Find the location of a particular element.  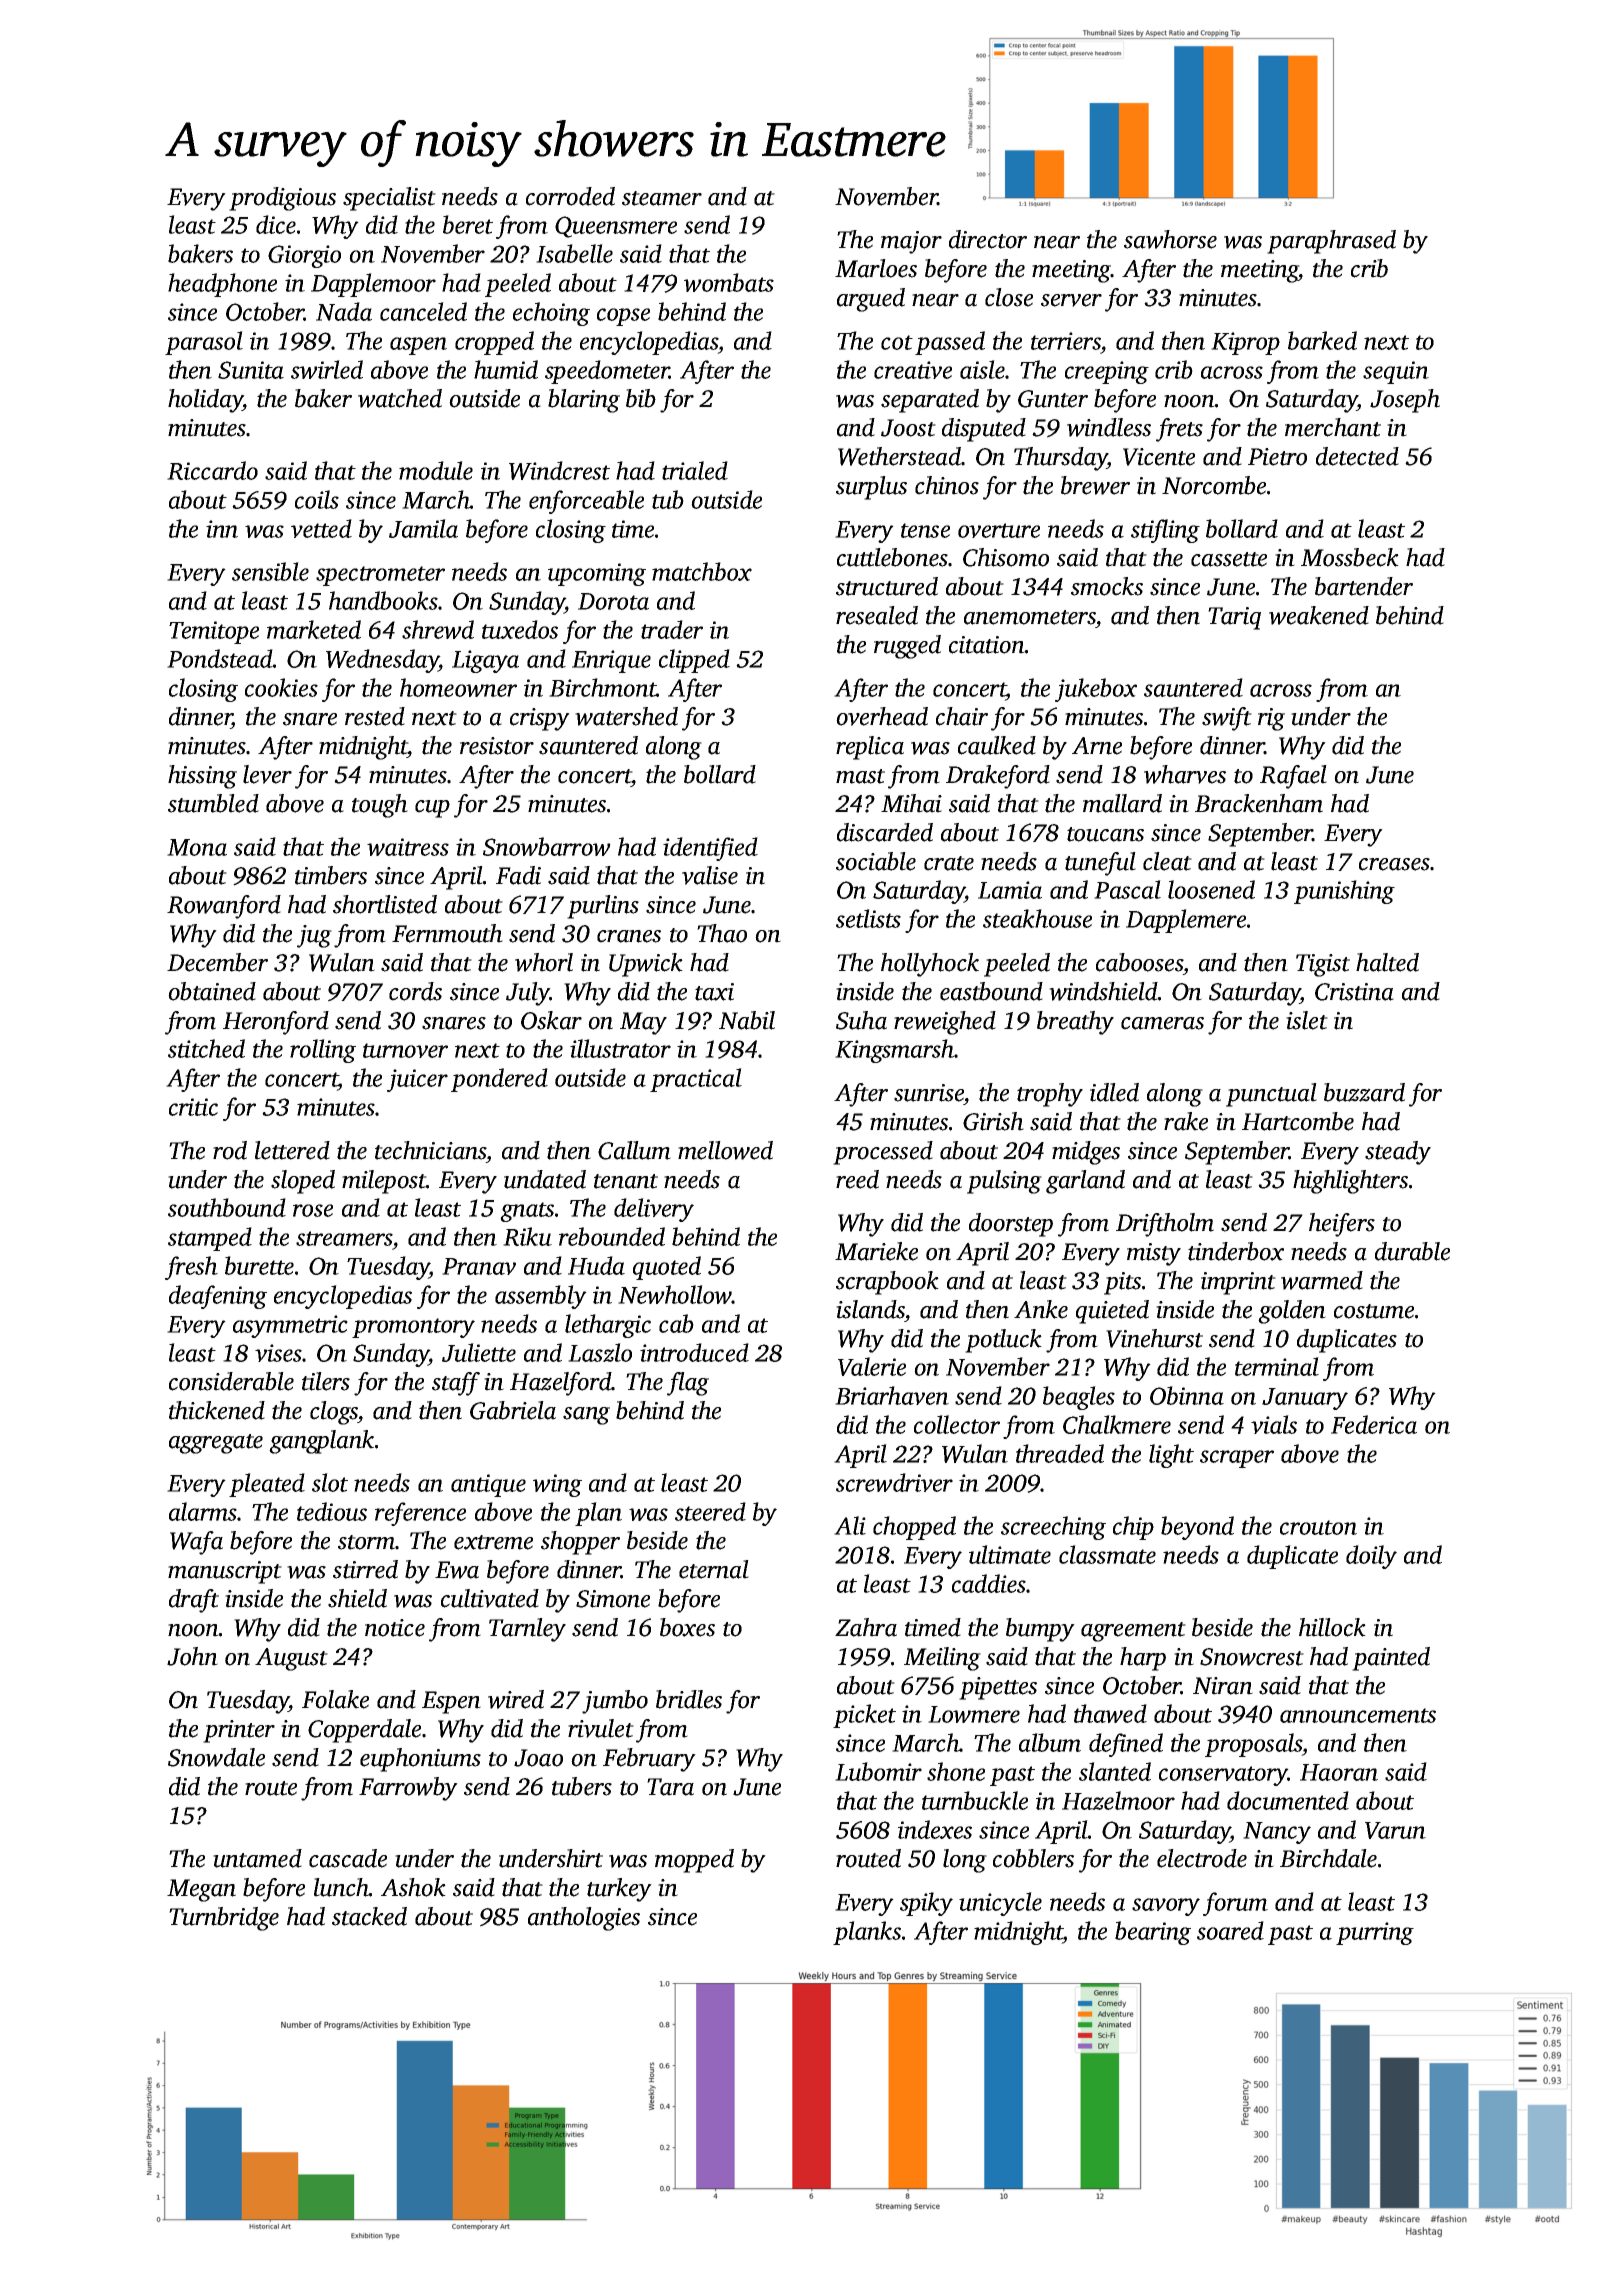

Tara is located at coordinates (670, 1787).
